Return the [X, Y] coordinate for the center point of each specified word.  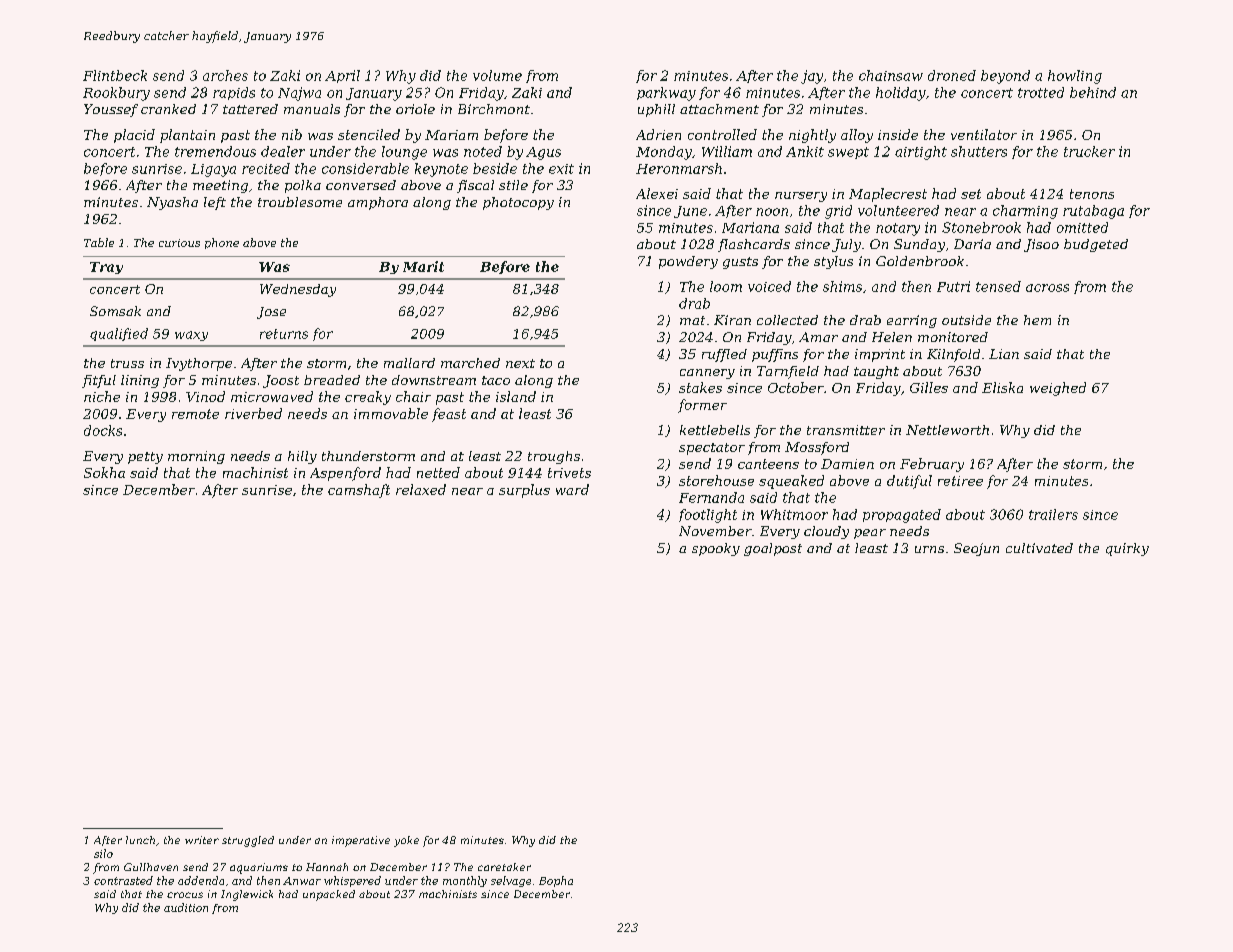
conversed [361, 185]
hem [1037, 320]
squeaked [791, 482]
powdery [688, 262]
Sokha [104, 472]
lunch [140, 840]
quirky [1127, 549]
